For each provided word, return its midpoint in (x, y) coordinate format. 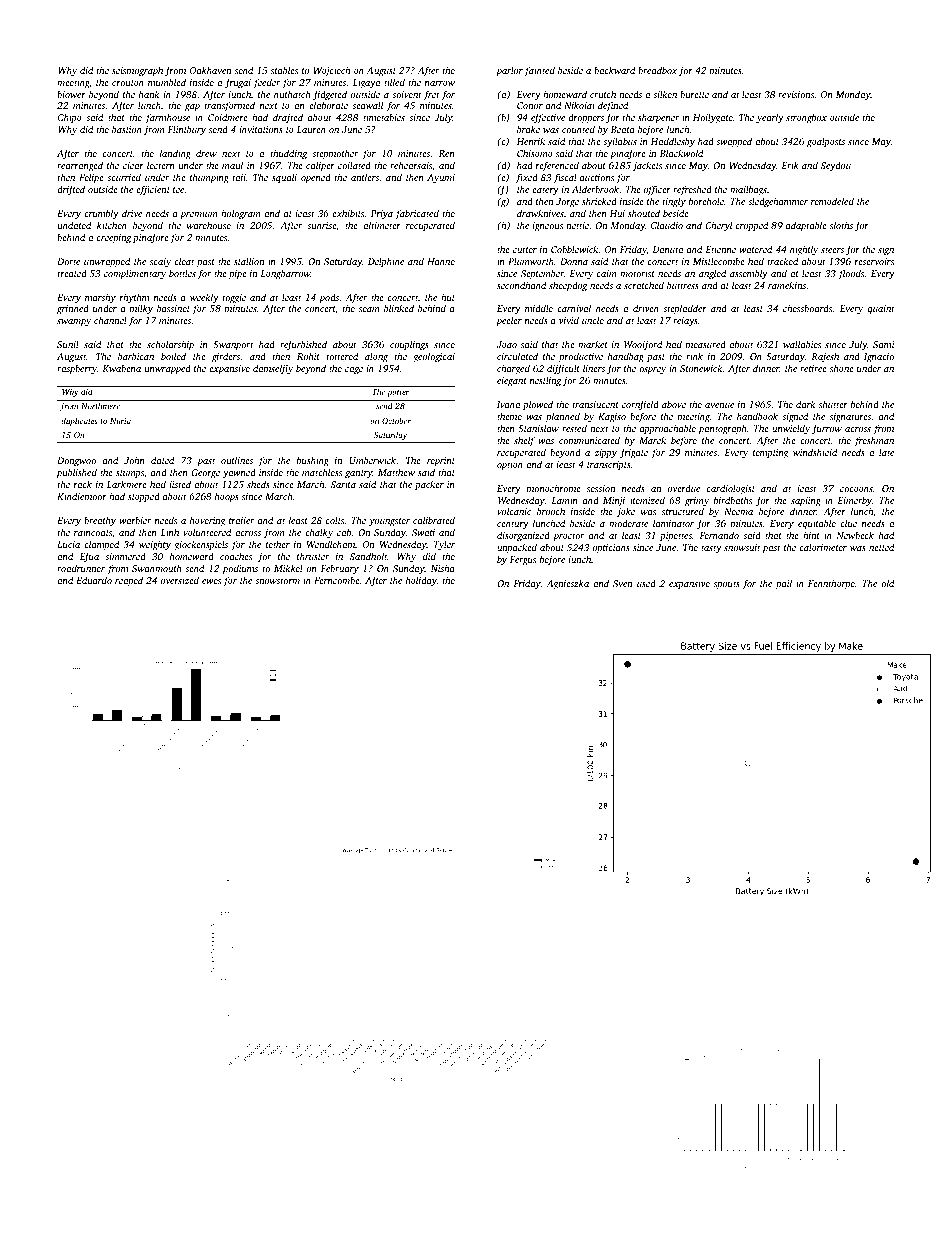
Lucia (68, 544)
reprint (441, 461)
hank (149, 94)
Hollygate (713, 118)
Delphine (386, 262)
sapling (806, 501)
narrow (440, 83)
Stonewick (701, 368)
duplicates (79, 421)
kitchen (112, 225)
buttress (683, 285)
